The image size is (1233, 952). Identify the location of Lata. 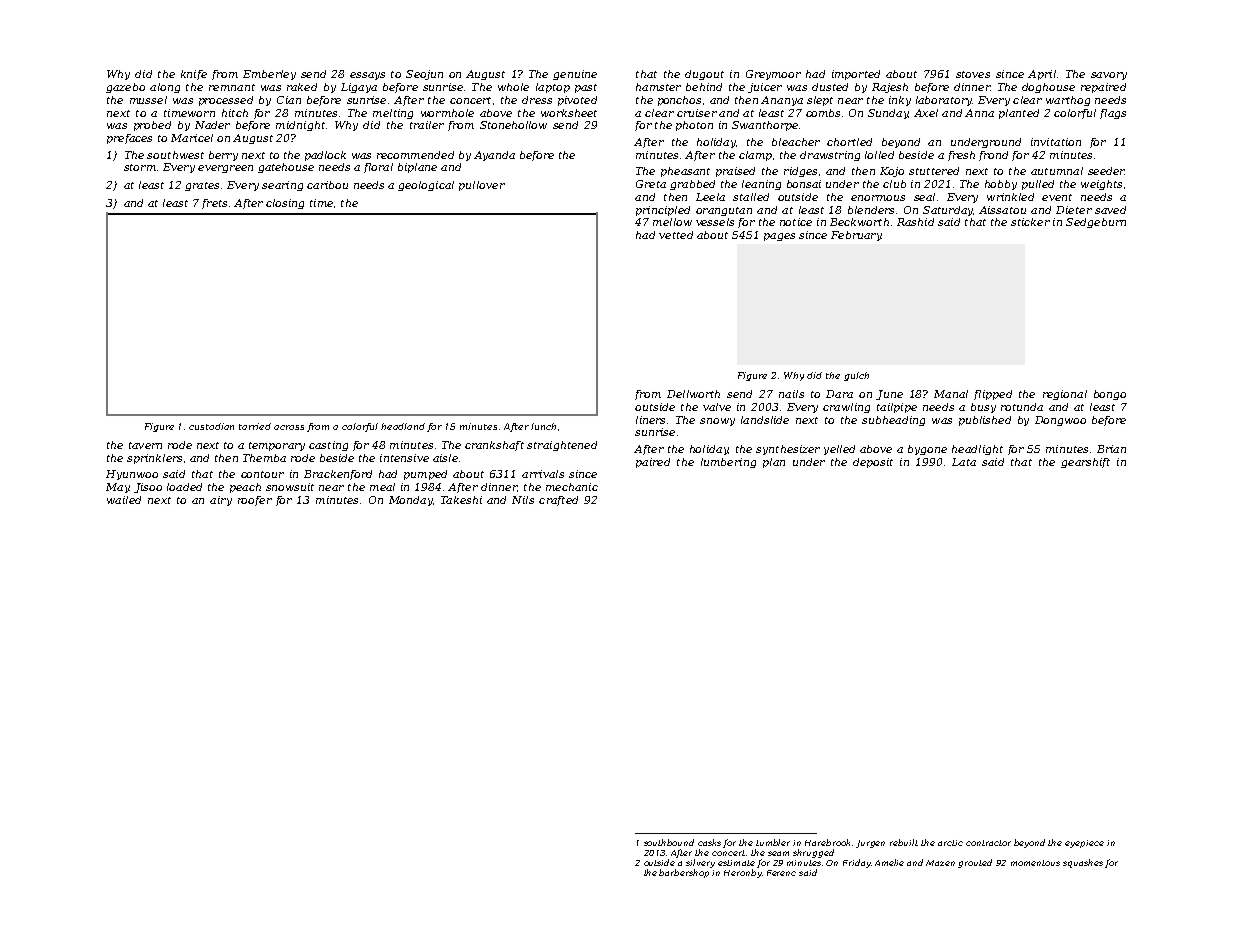
(964, 462).
